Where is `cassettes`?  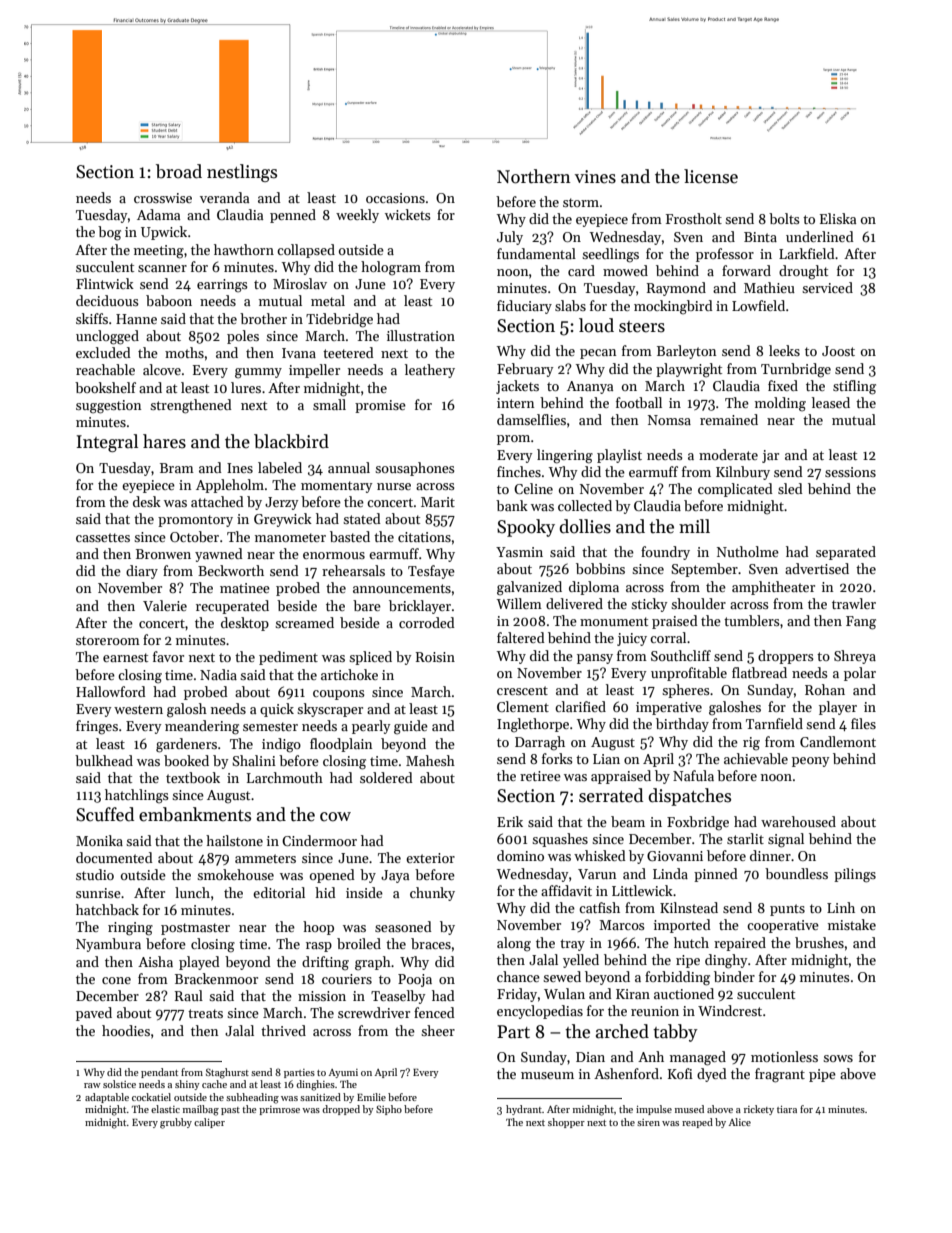
cassettes is located at coordinates (103, 537).
